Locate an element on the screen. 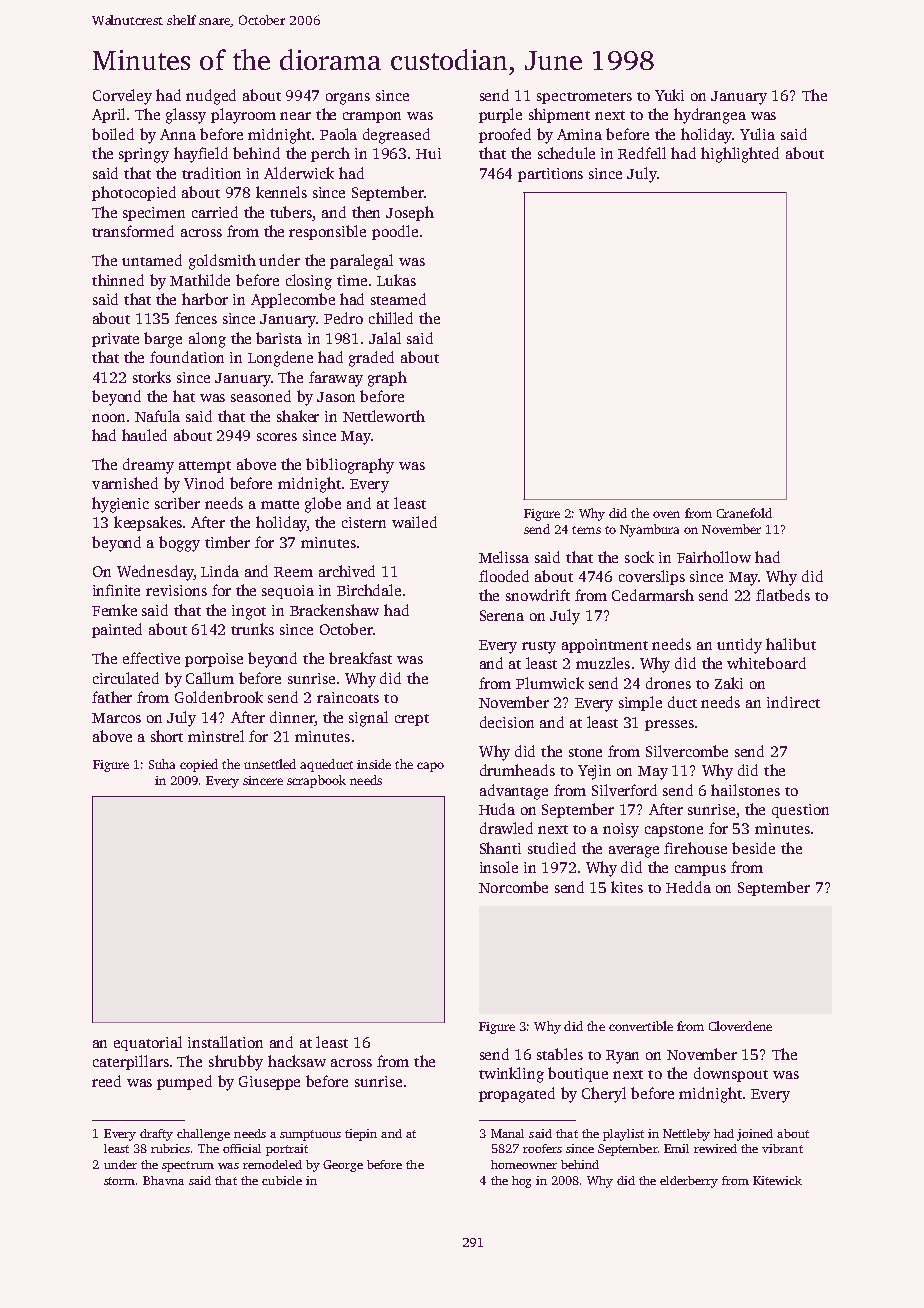 Image resolution: width=924 pixels, height=1308 pixels. barge is located at coordinates (163, 340).
